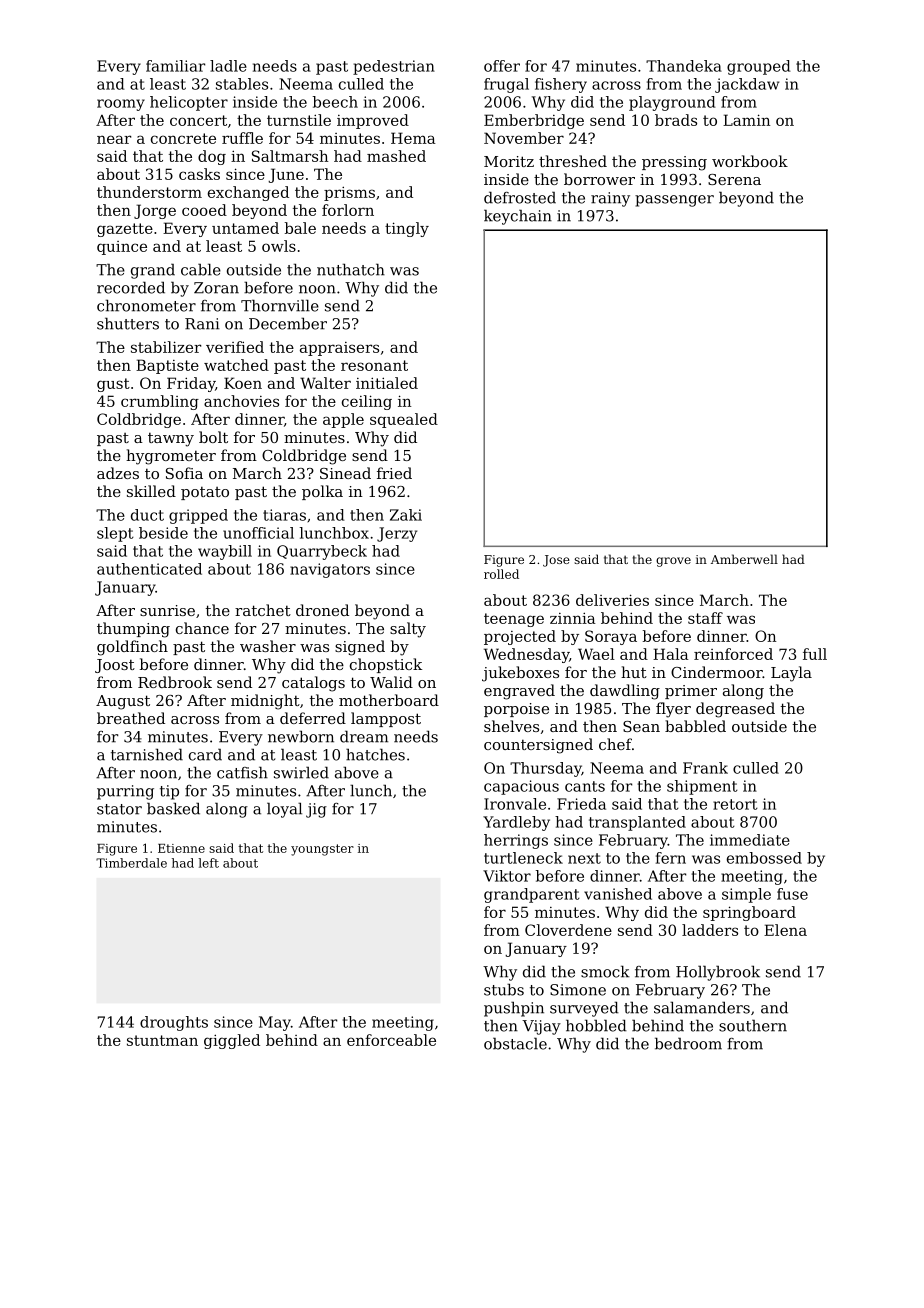 This screenshot has width=924, height=1308. What do you see at coordinates (169, 792) in the screenshot?
I see `tip` at bounding box center [169, 792].
